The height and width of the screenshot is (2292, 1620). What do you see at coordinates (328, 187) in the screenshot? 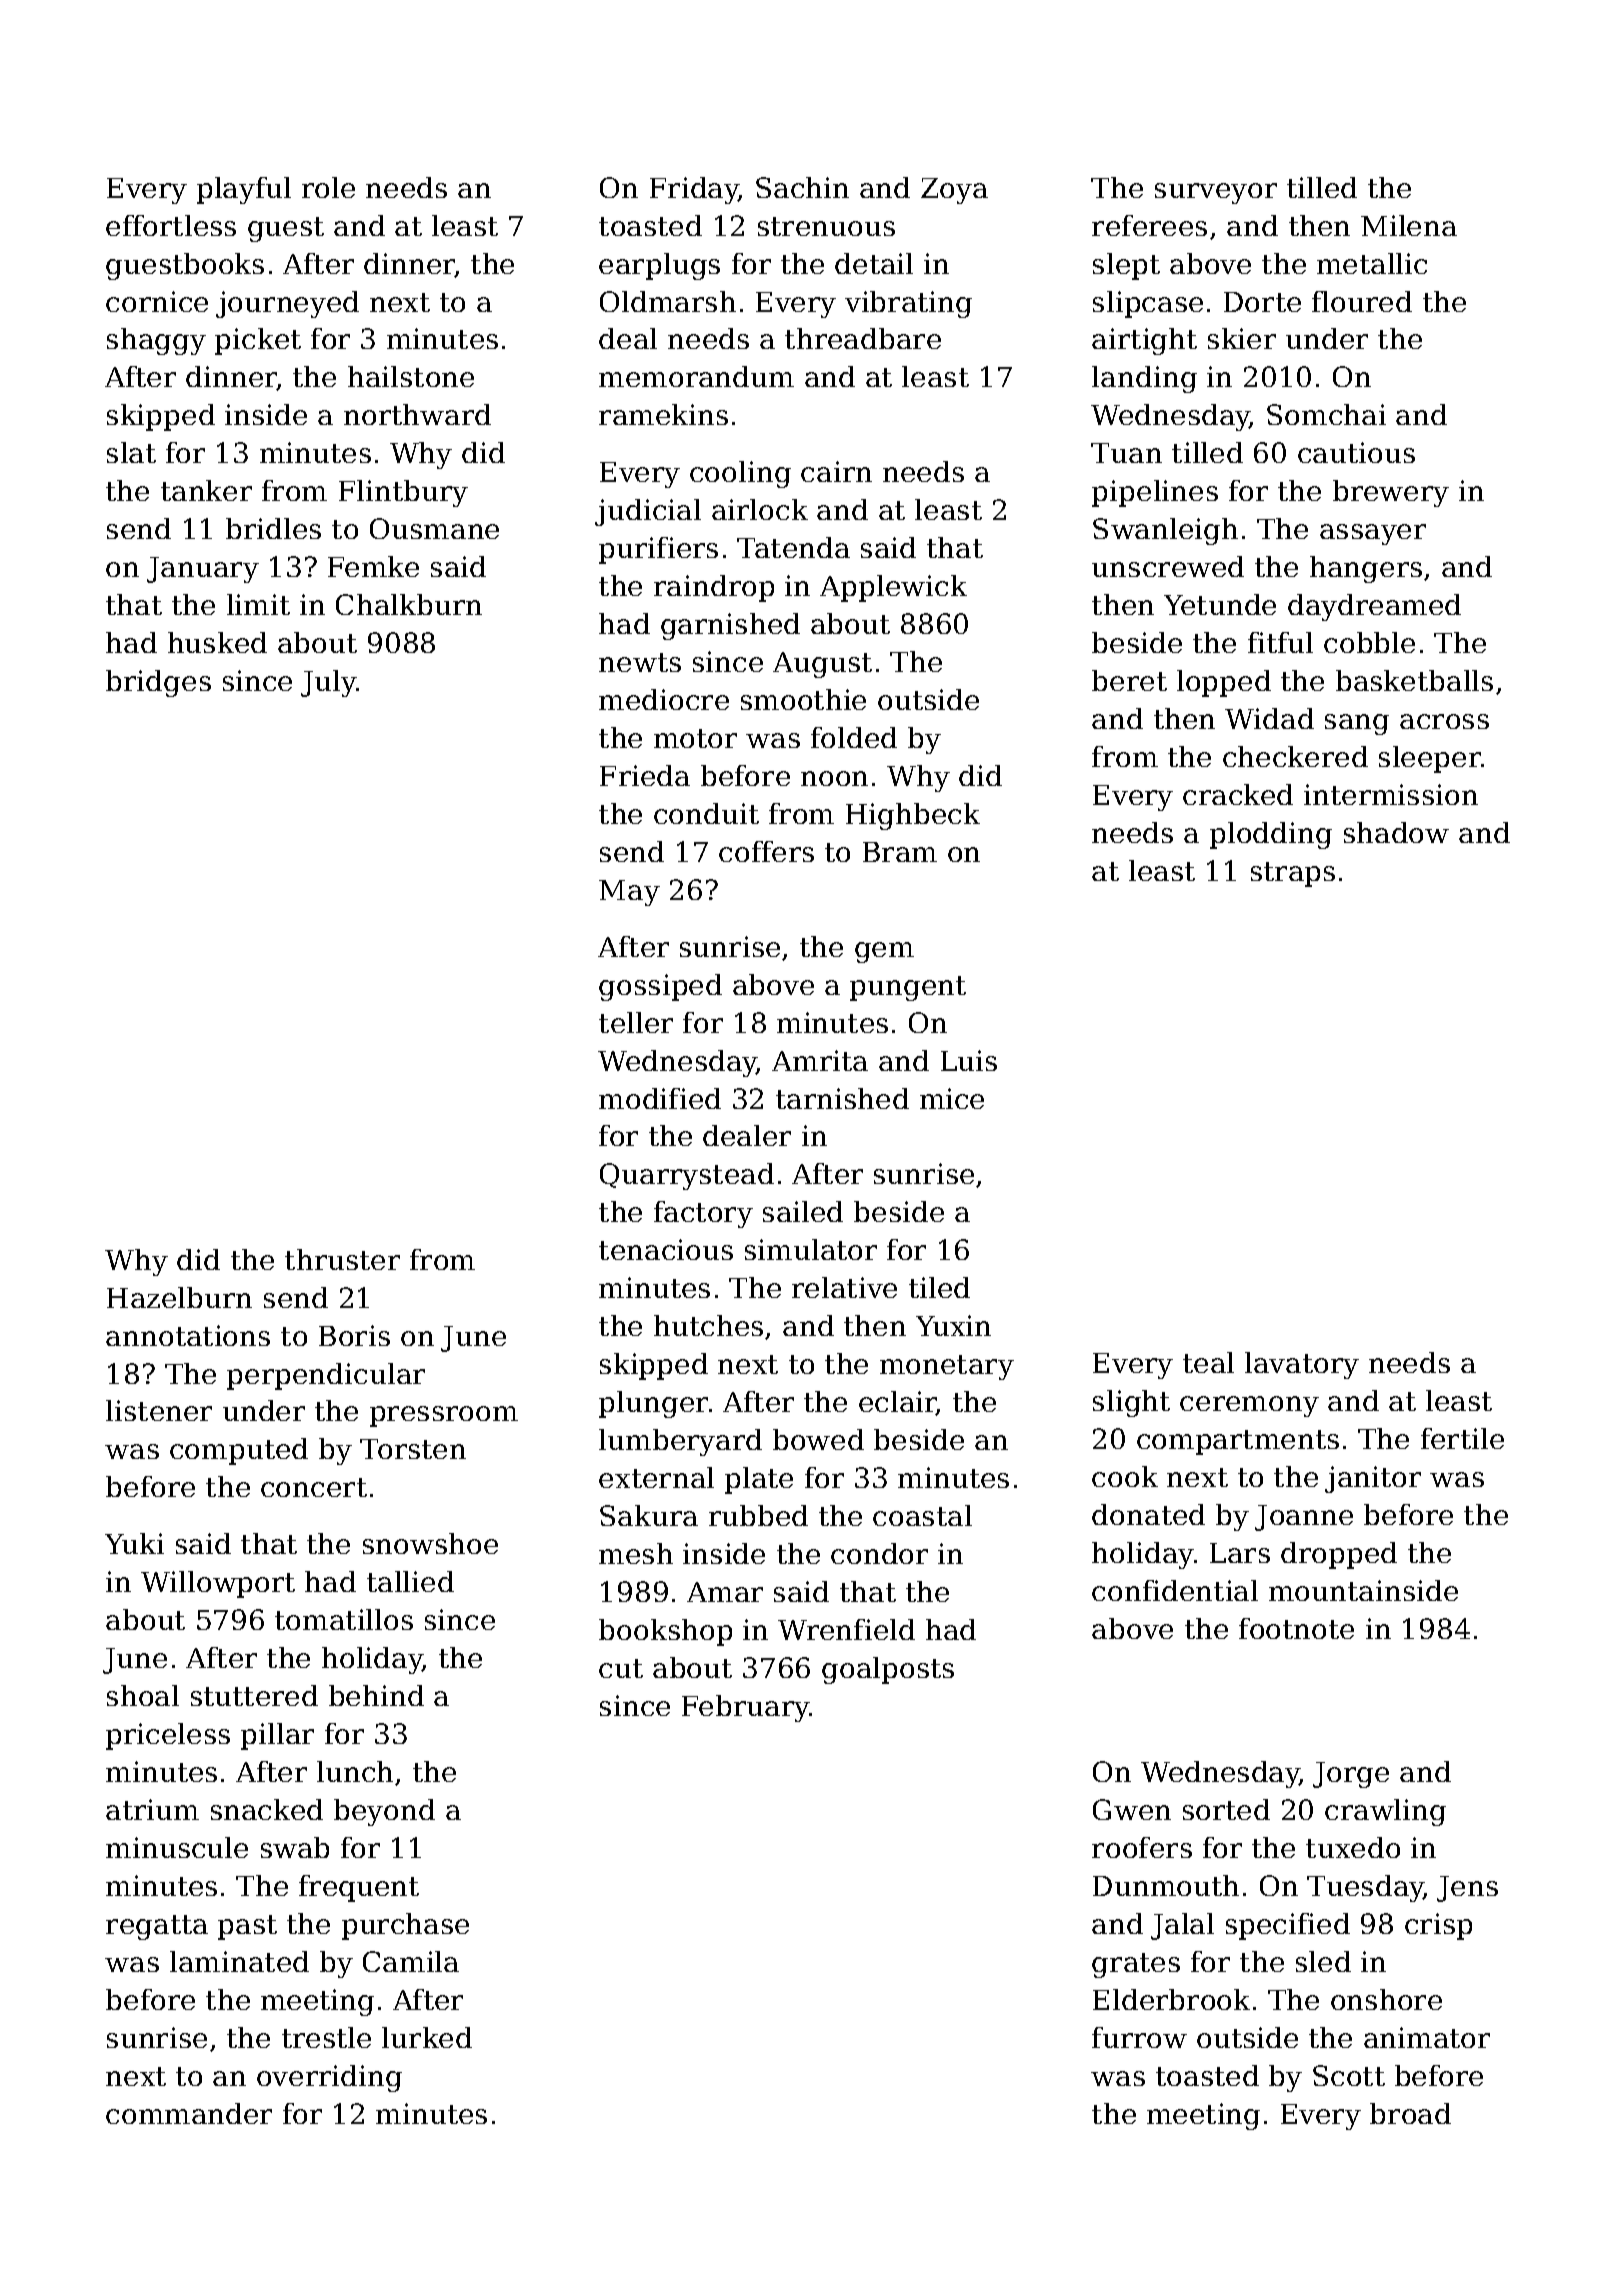
I see `role` at bounding box center [328, 187].
